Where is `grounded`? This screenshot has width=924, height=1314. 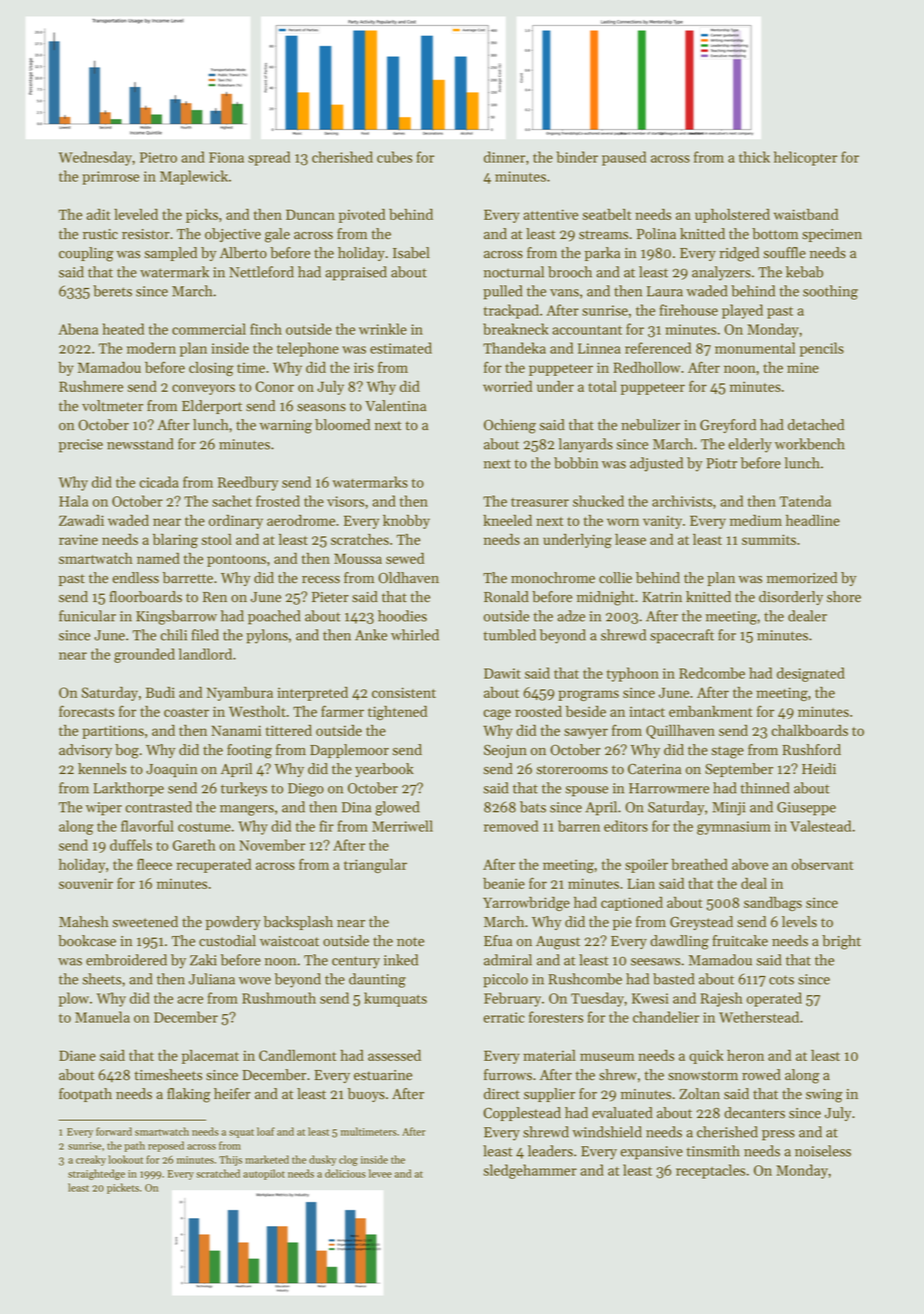 grounded is located at coordinates (144, 655).
